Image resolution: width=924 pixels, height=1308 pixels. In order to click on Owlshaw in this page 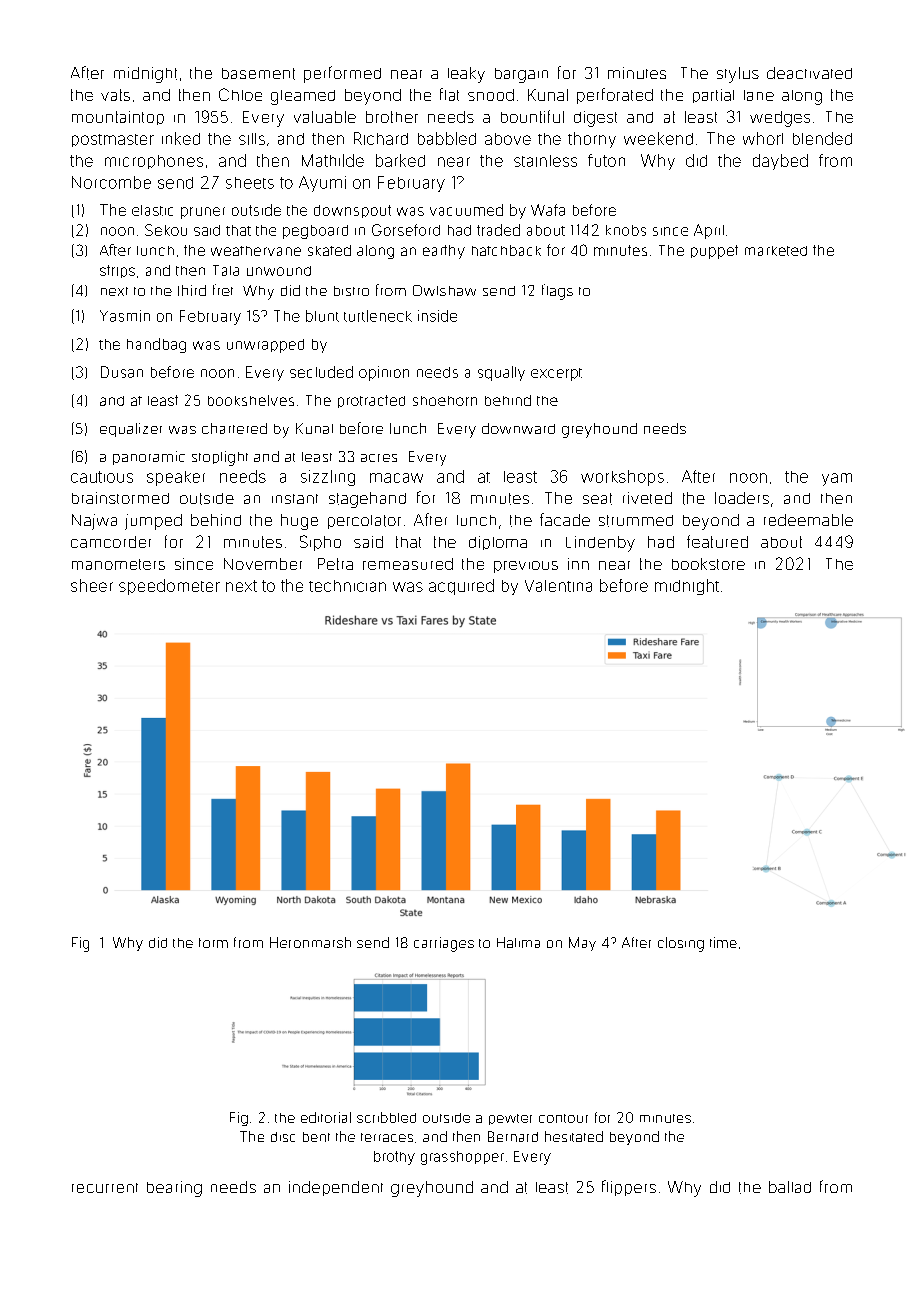, I will do `click(444, 290)`.
